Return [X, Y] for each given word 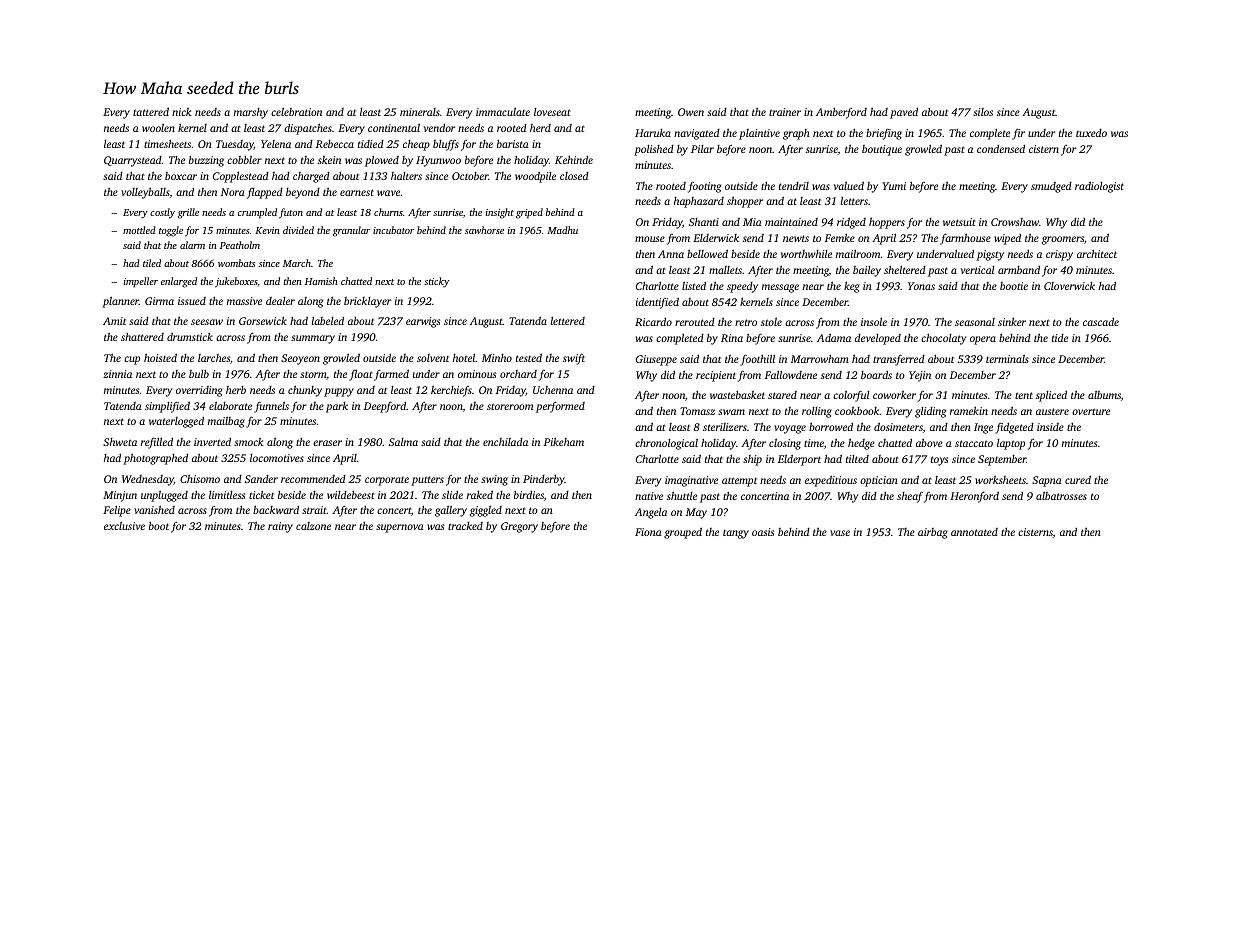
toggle [171, 231]
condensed [1001, 148]
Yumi [894, 186]
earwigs [423, 322]
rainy [280, 527]
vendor [439, 127]
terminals [1007, 358]
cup [132, 360]
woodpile [535, 177]
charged [311, 177]
